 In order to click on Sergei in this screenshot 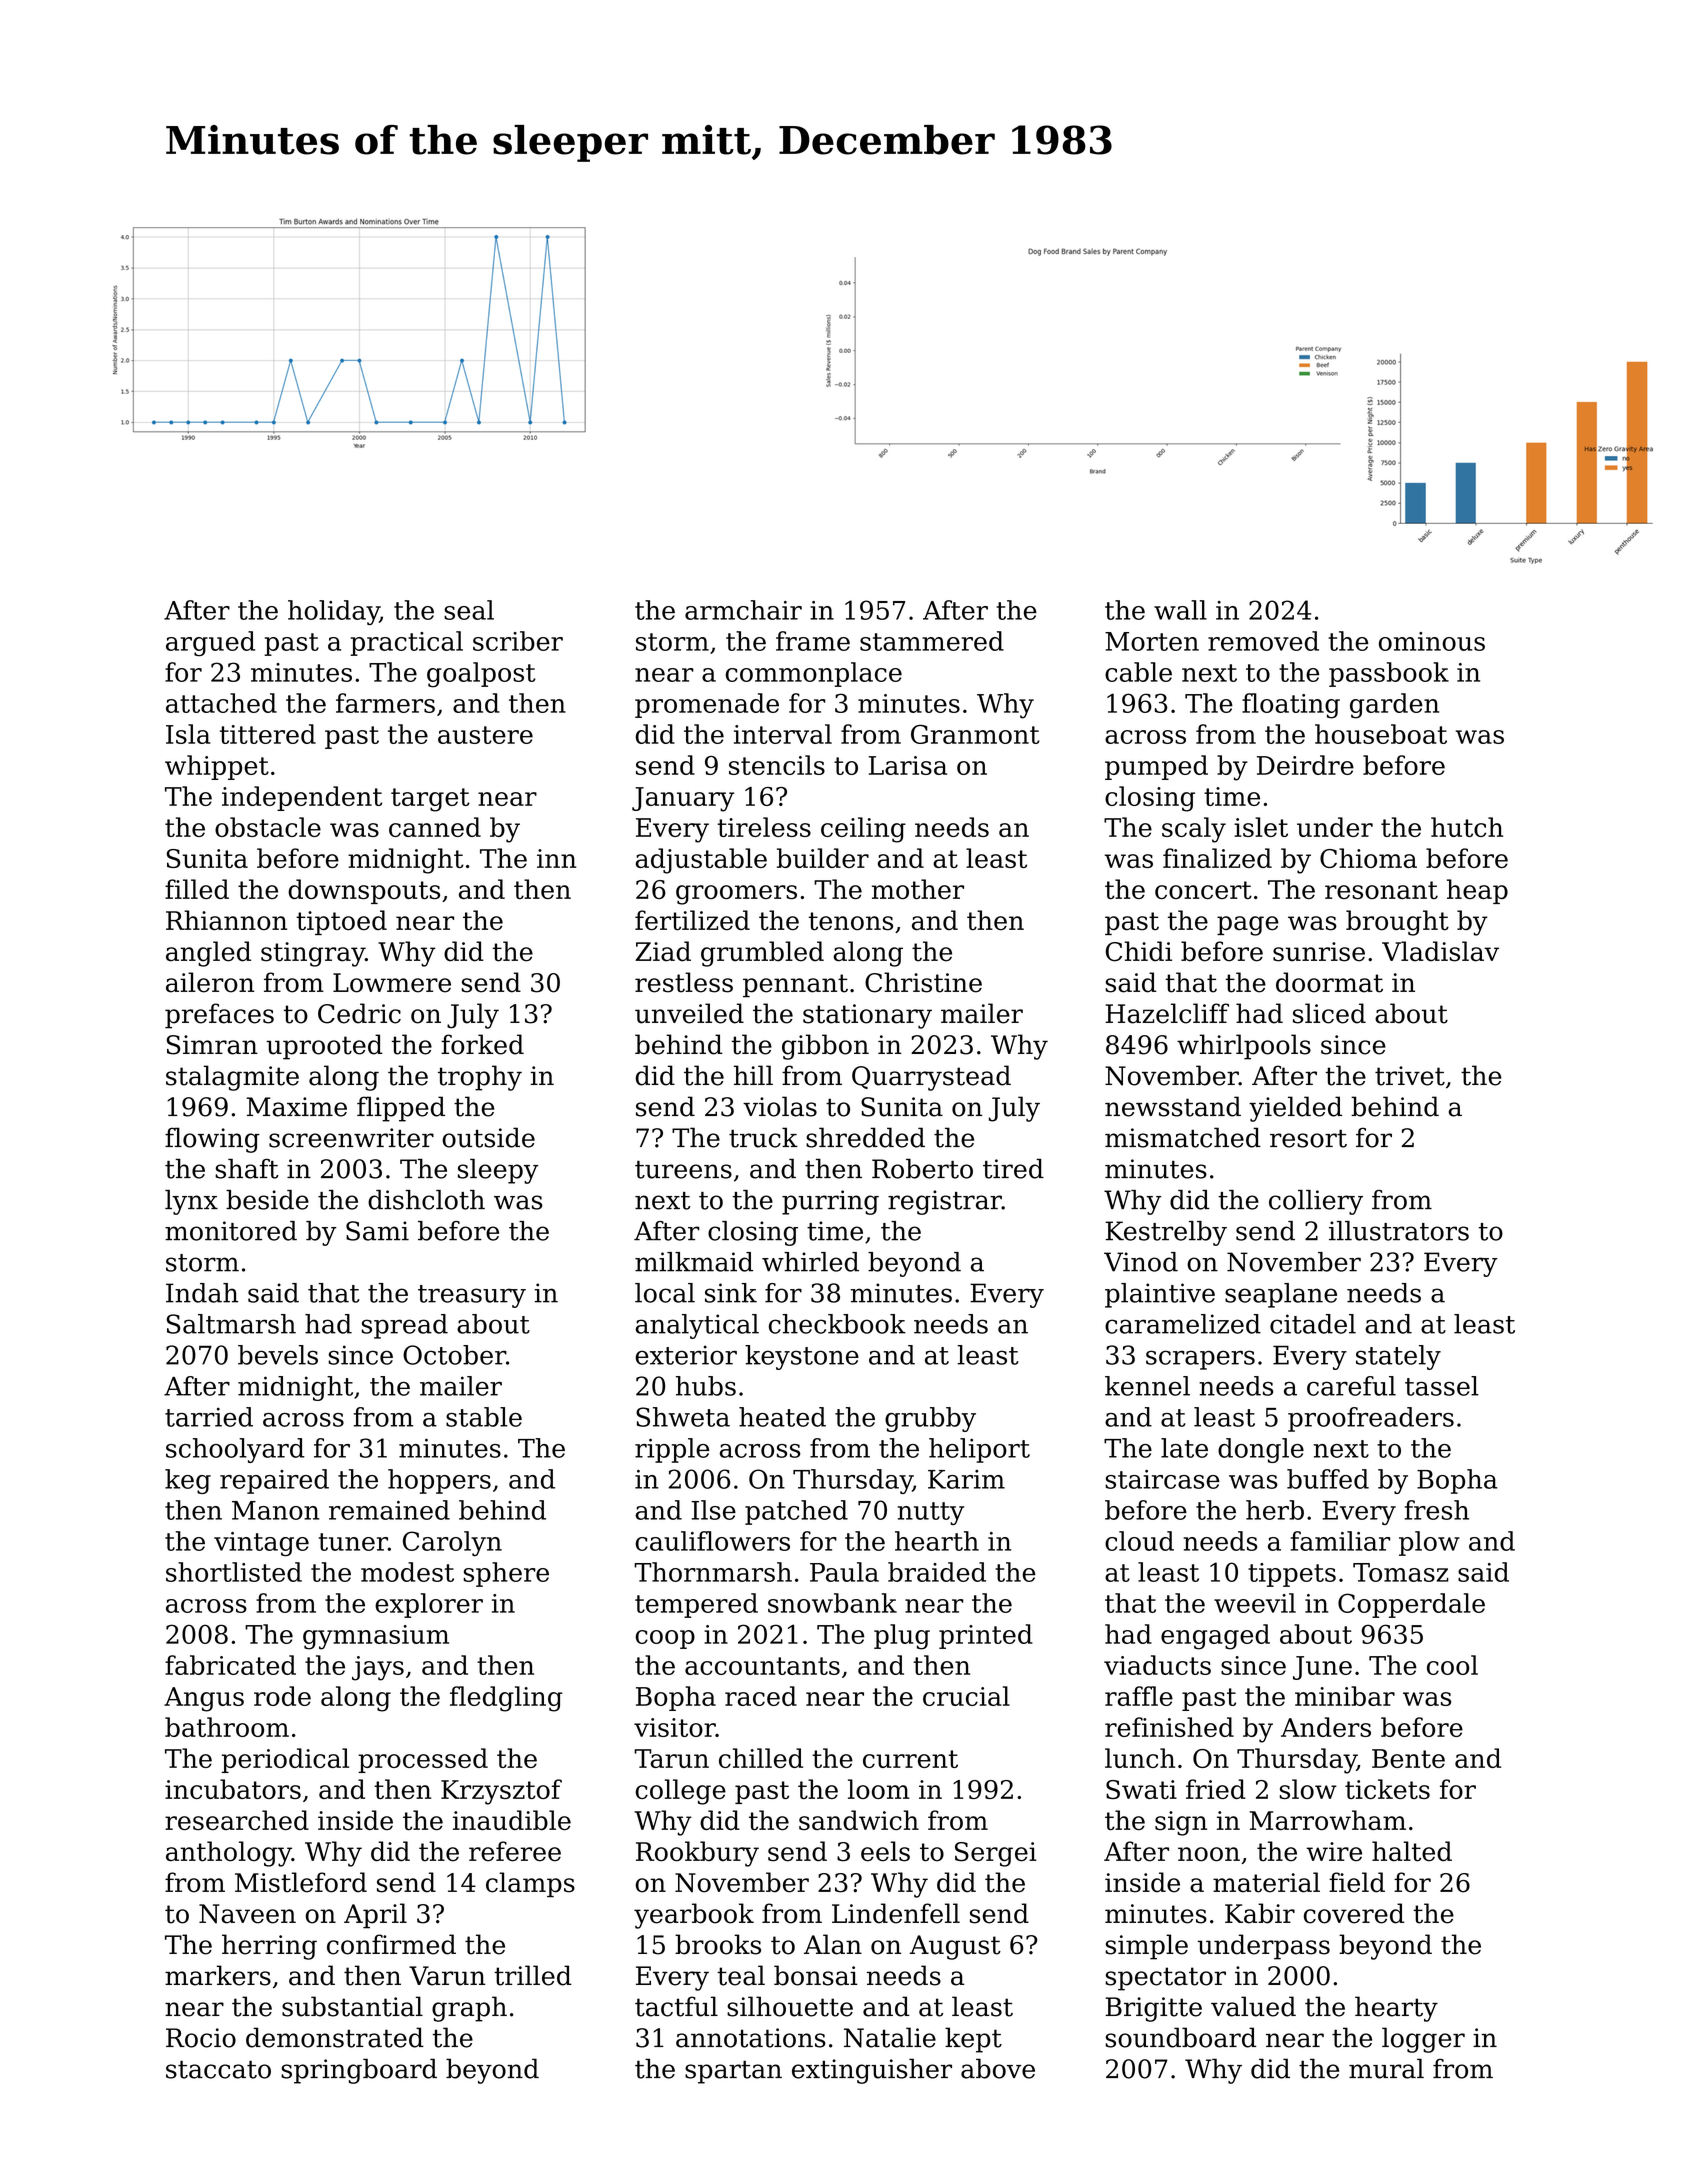, I will do `click(996, 1854)`.
